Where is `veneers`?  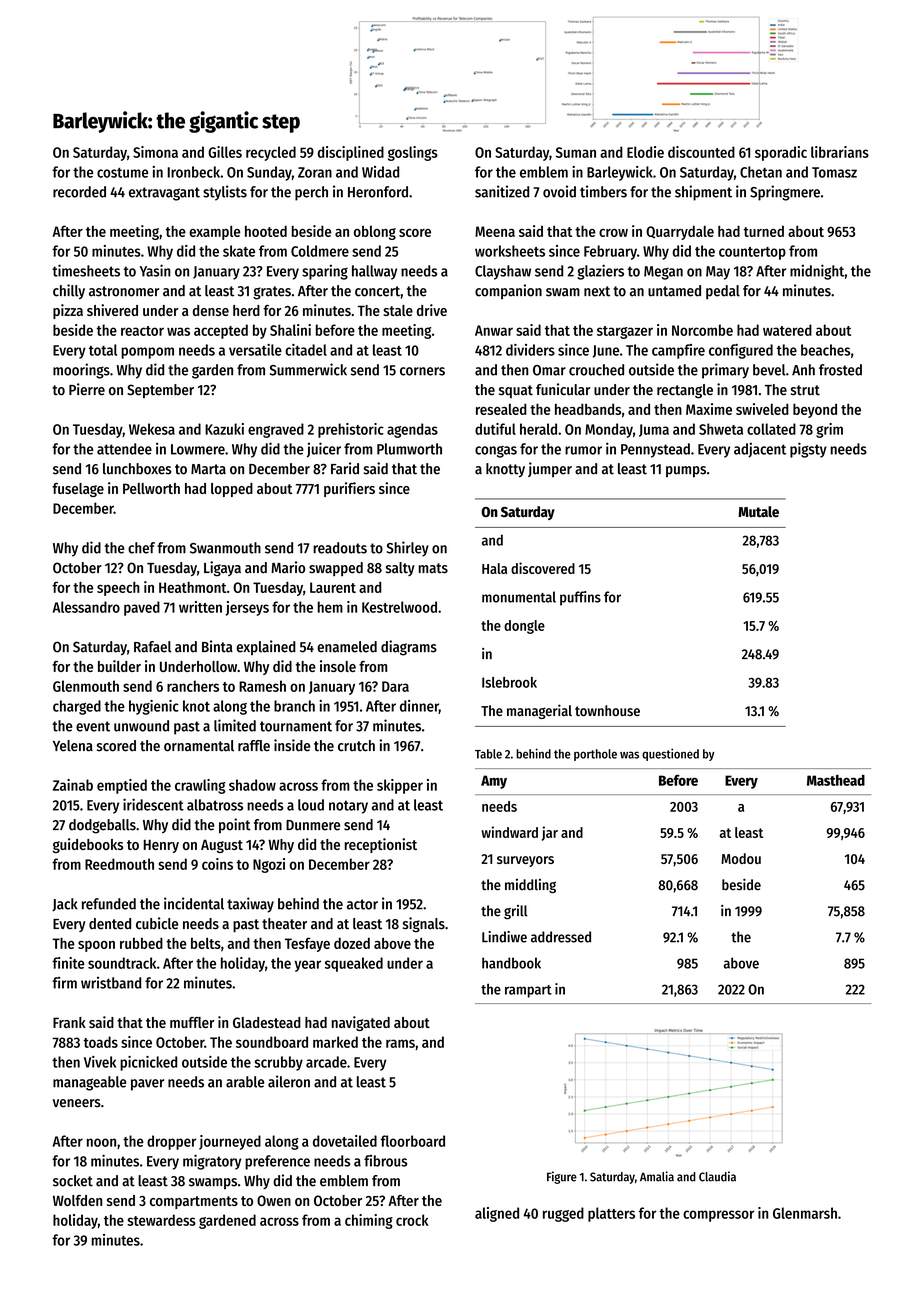 veneers is located at coordinates (77, 1103).
